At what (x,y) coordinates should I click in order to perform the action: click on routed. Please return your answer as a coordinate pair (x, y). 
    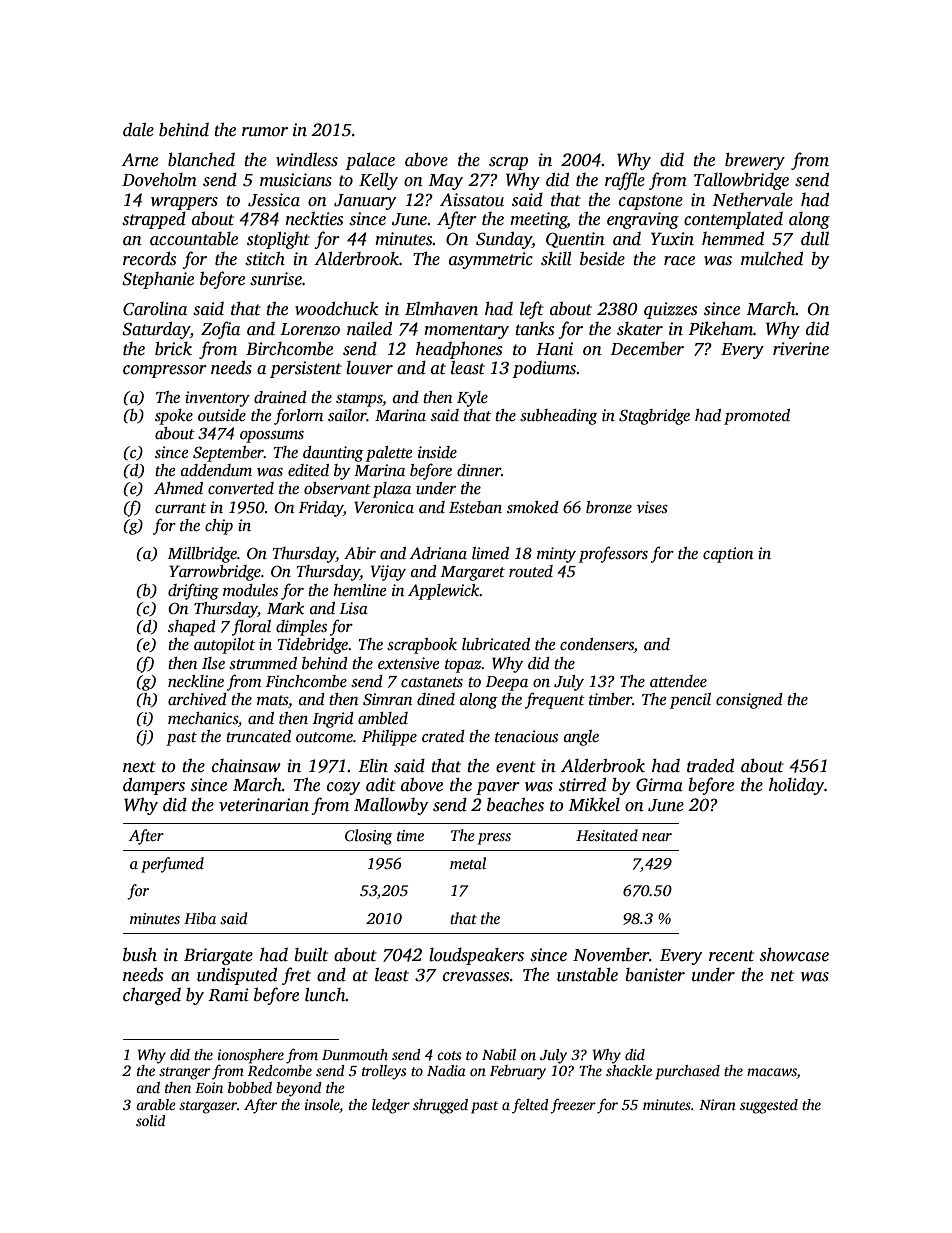
    Looking at the image, I should click on (531, 571).
